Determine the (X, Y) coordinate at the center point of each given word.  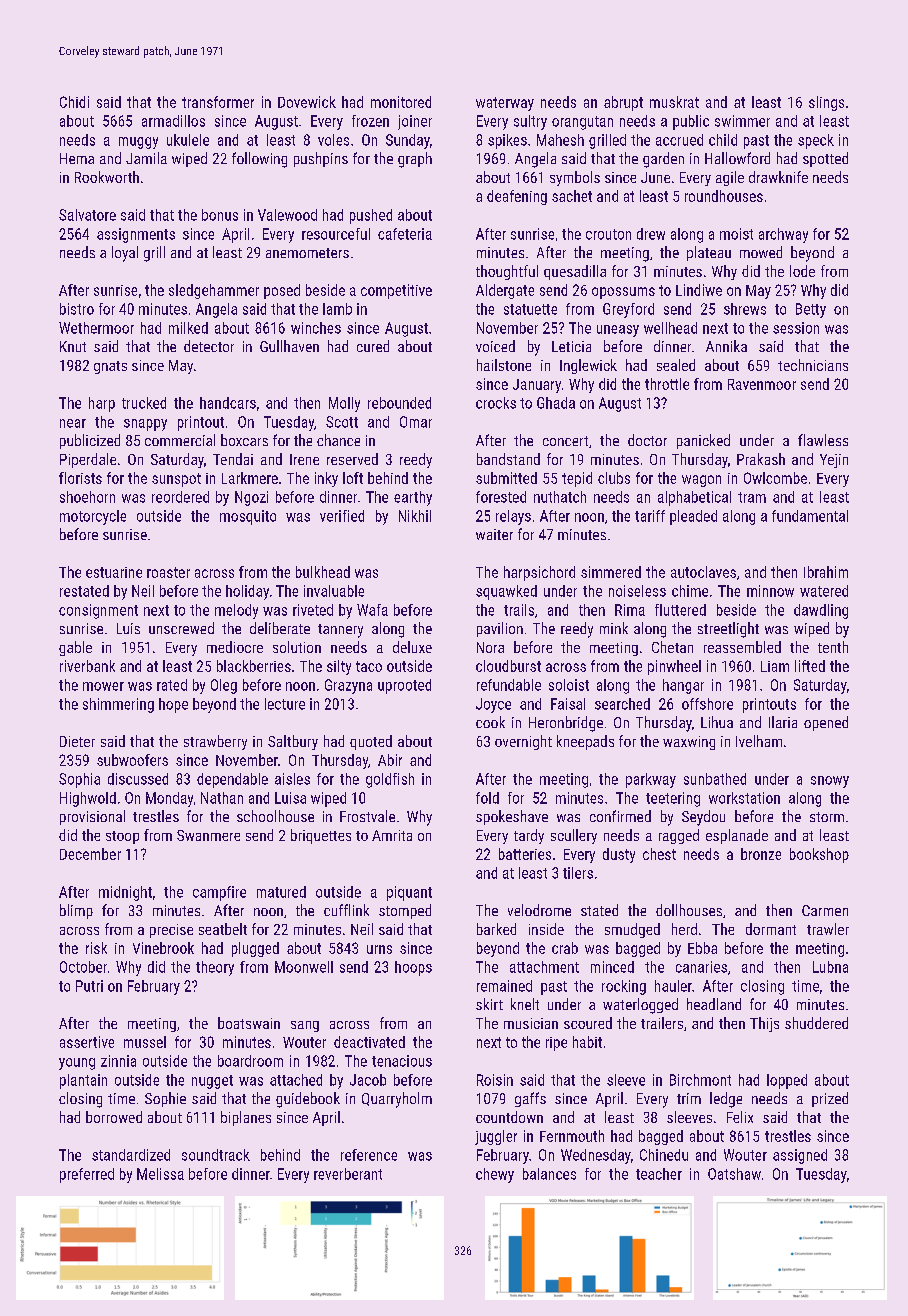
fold (487, 798)
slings (826, 103)
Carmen (825, 910)
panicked (703, 441)
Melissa (160, 1174)
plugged (255, 949)
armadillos (173, 121)
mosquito (248, 517)
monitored (401, 102)
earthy (413, 498)
